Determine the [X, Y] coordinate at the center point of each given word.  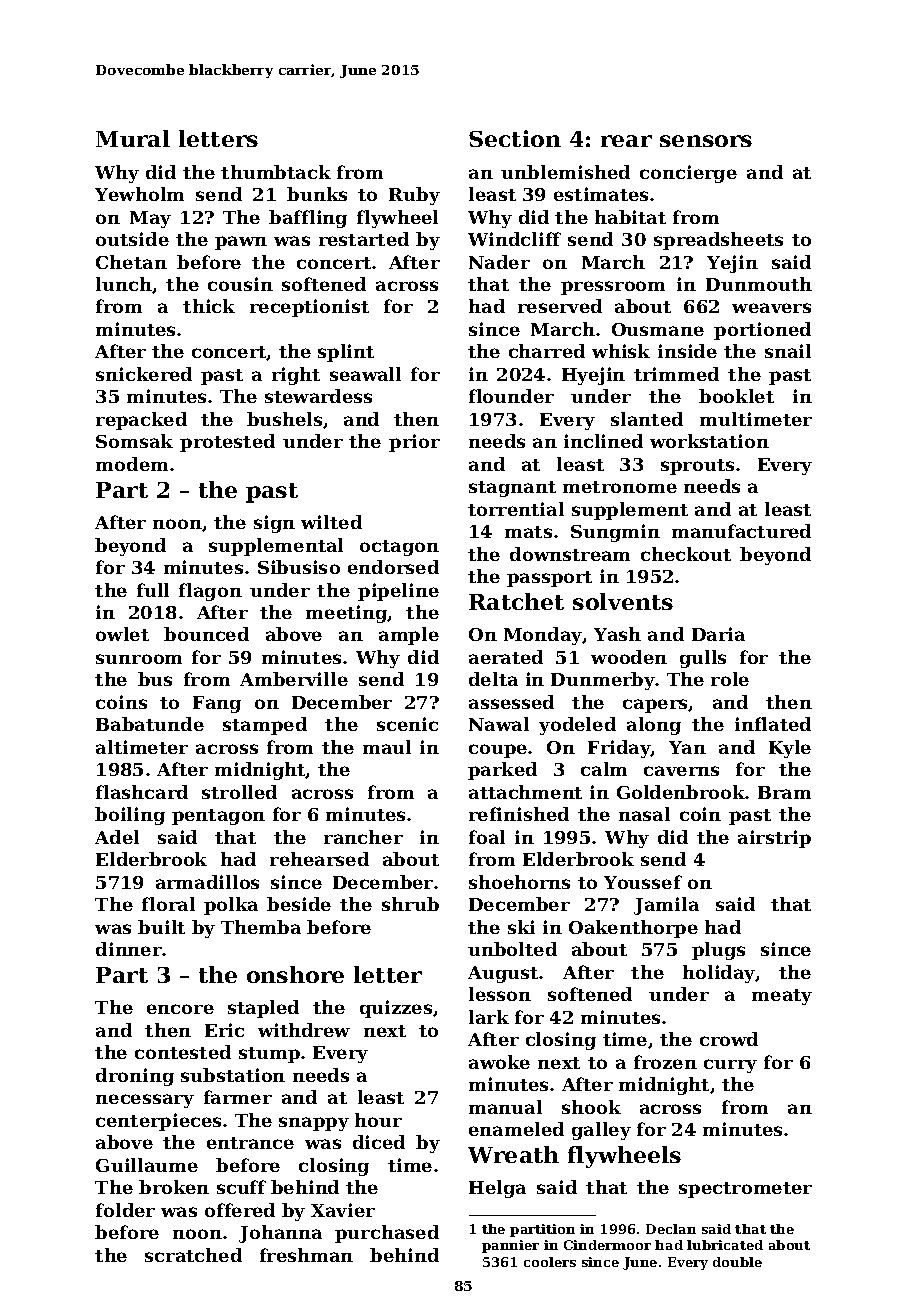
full [153, 590]
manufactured [741, 531]
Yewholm [139, 194]
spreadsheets [718, 241]
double [737, 1262]
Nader [499, 262]
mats [528, 532]
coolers [550, 1262]
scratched [193, 1255]
